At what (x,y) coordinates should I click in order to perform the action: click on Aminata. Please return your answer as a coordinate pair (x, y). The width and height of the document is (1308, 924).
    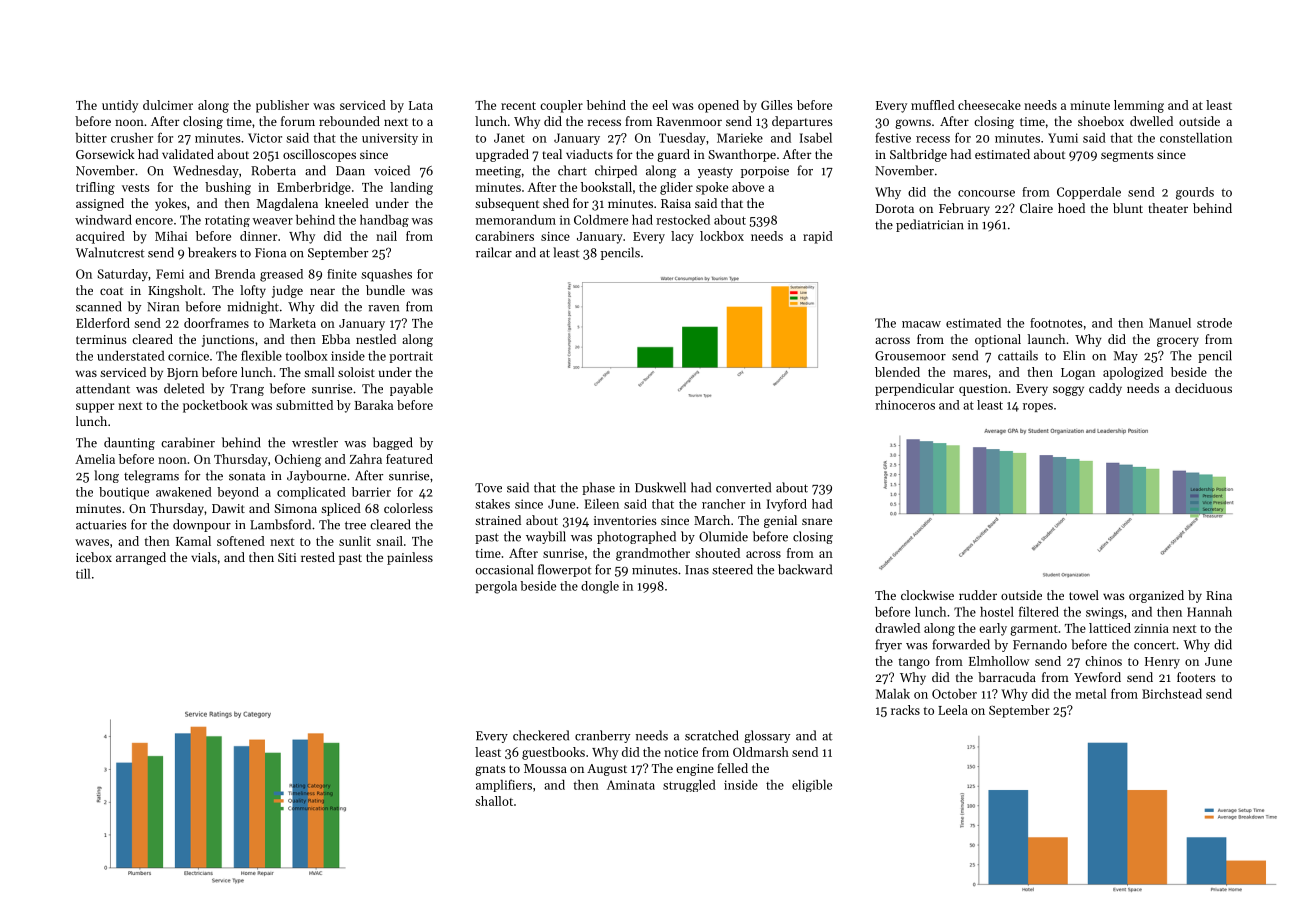
    Looking at the image, I should click on (631, 785).
